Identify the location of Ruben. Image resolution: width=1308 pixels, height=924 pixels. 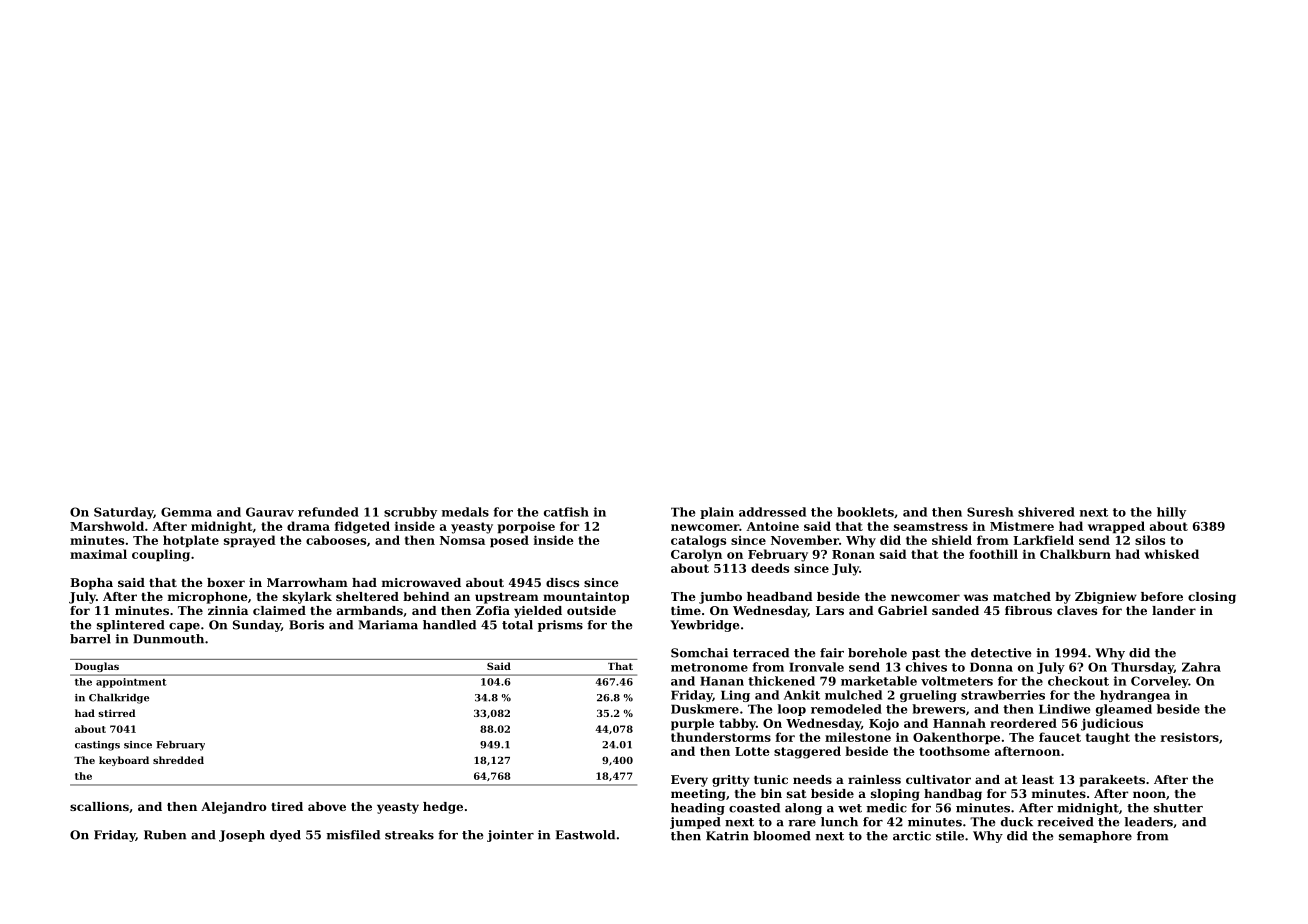
(165, 835).
